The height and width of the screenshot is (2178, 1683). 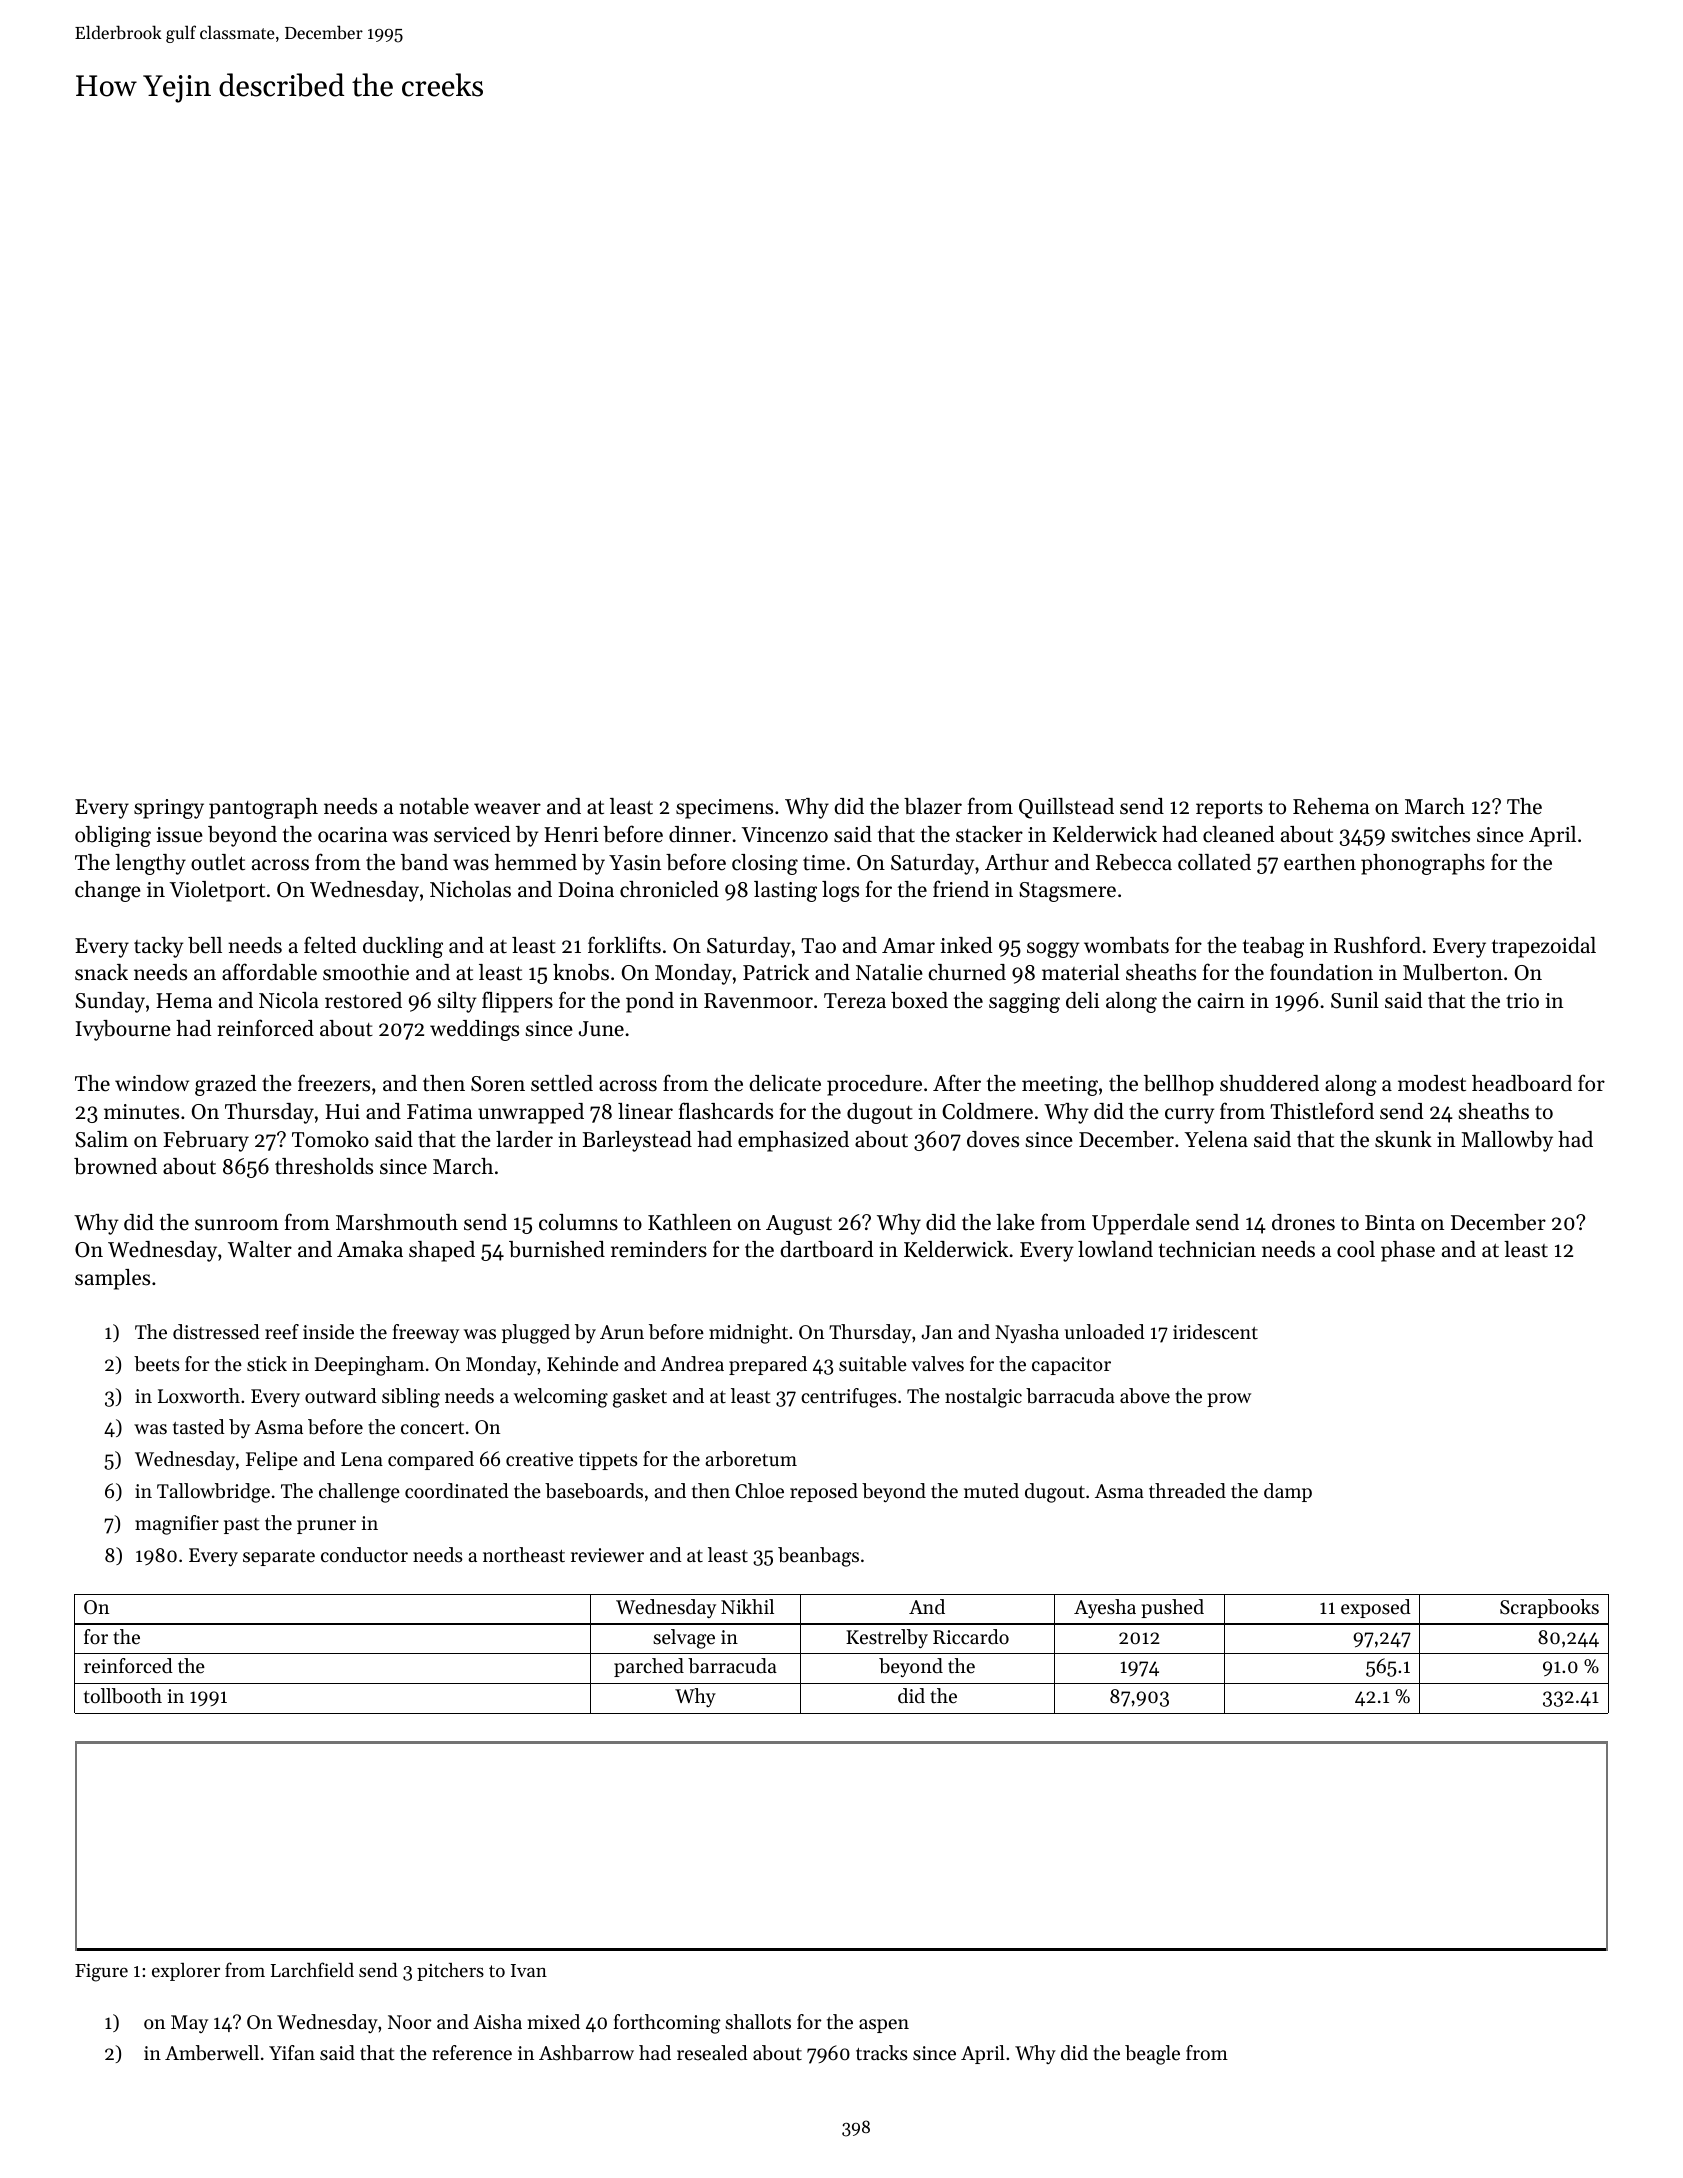 I want to click on prepared, so click(x=768, y=1365).
